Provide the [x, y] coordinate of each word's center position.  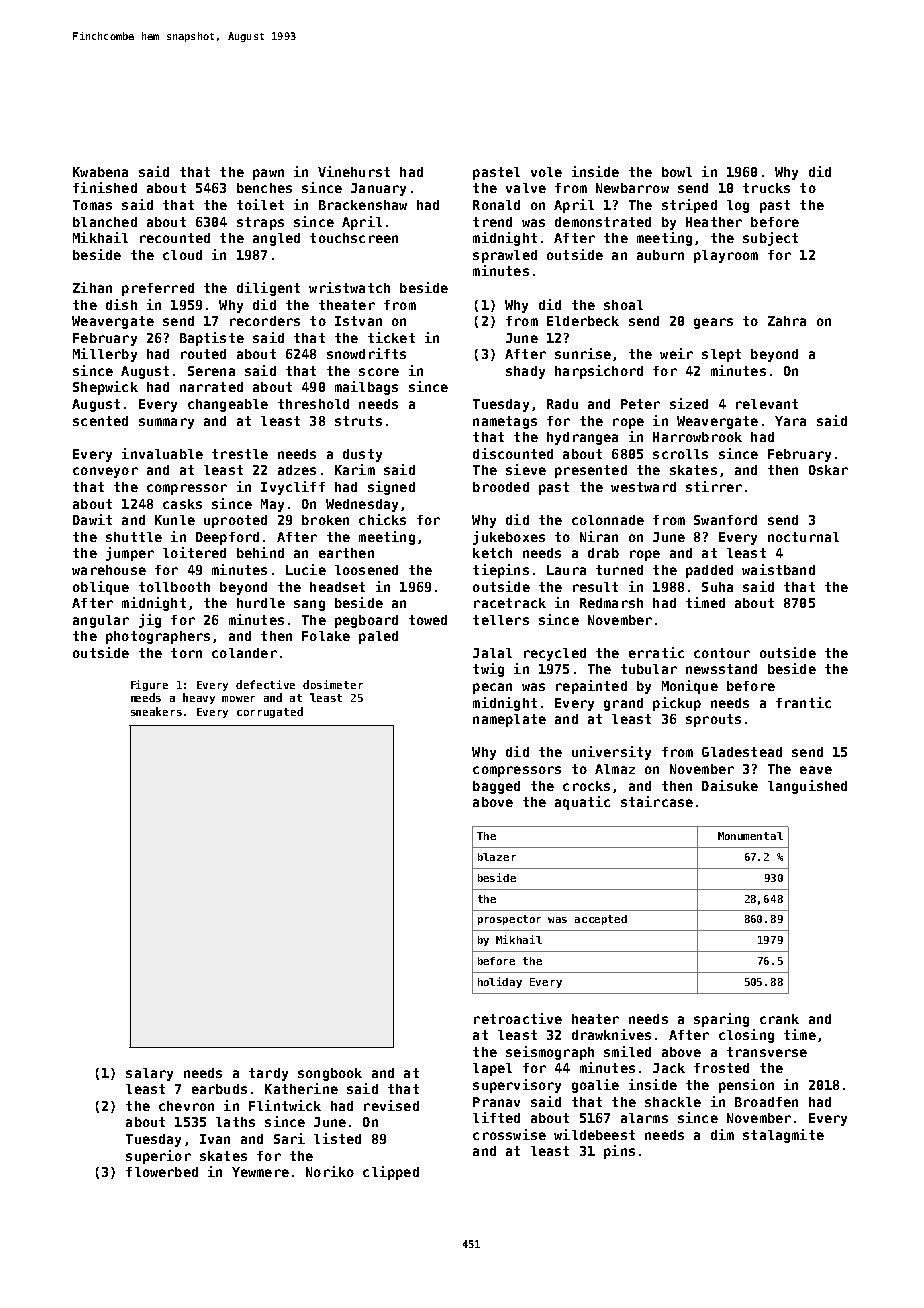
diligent [268, 289]
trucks [766, 188]
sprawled [505, 256]
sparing [721, 1020]
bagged [496, 787]
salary [149, 1074]
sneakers [156, 711]
